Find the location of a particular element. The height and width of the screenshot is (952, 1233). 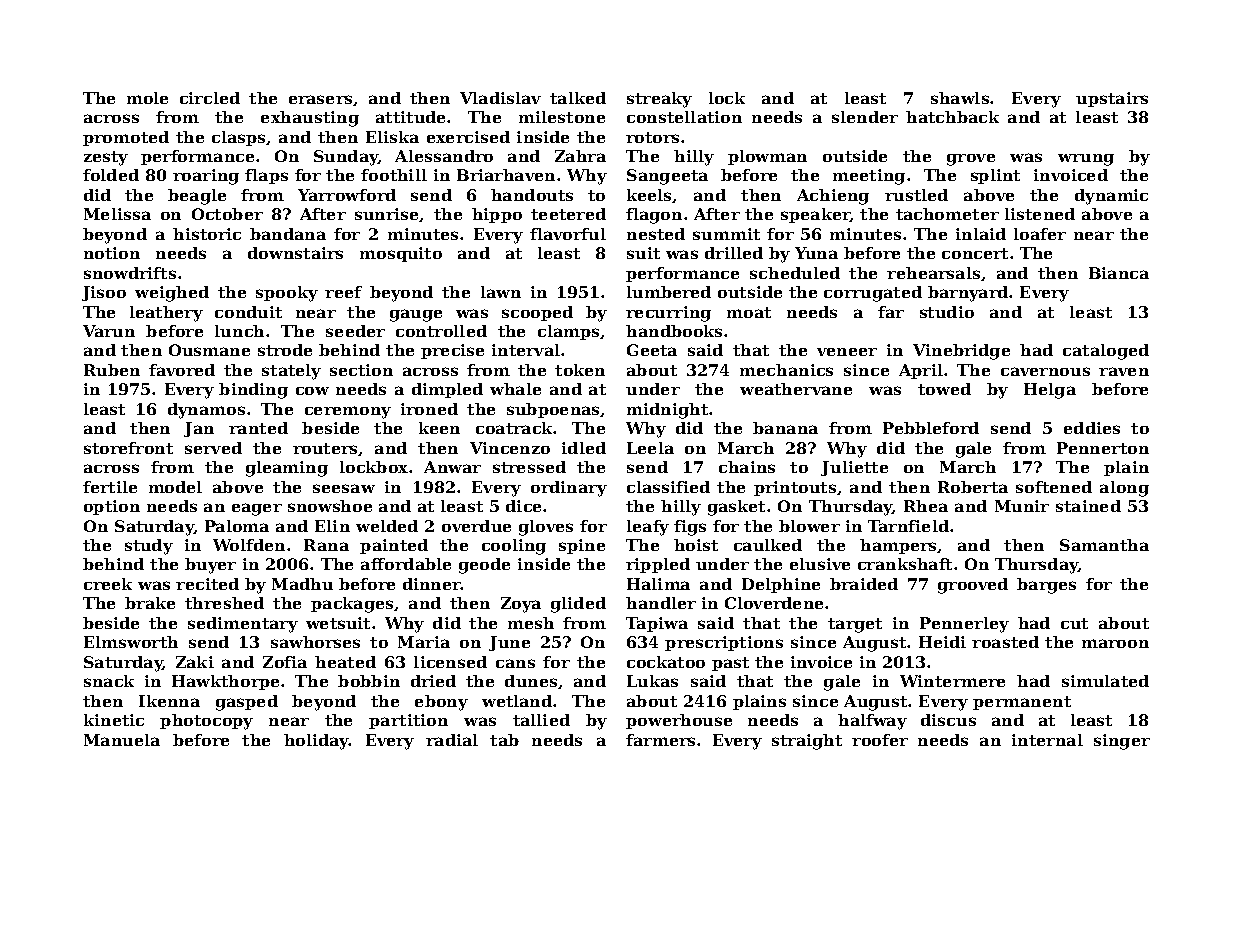

flaps is located at coordinates (266, 176).
